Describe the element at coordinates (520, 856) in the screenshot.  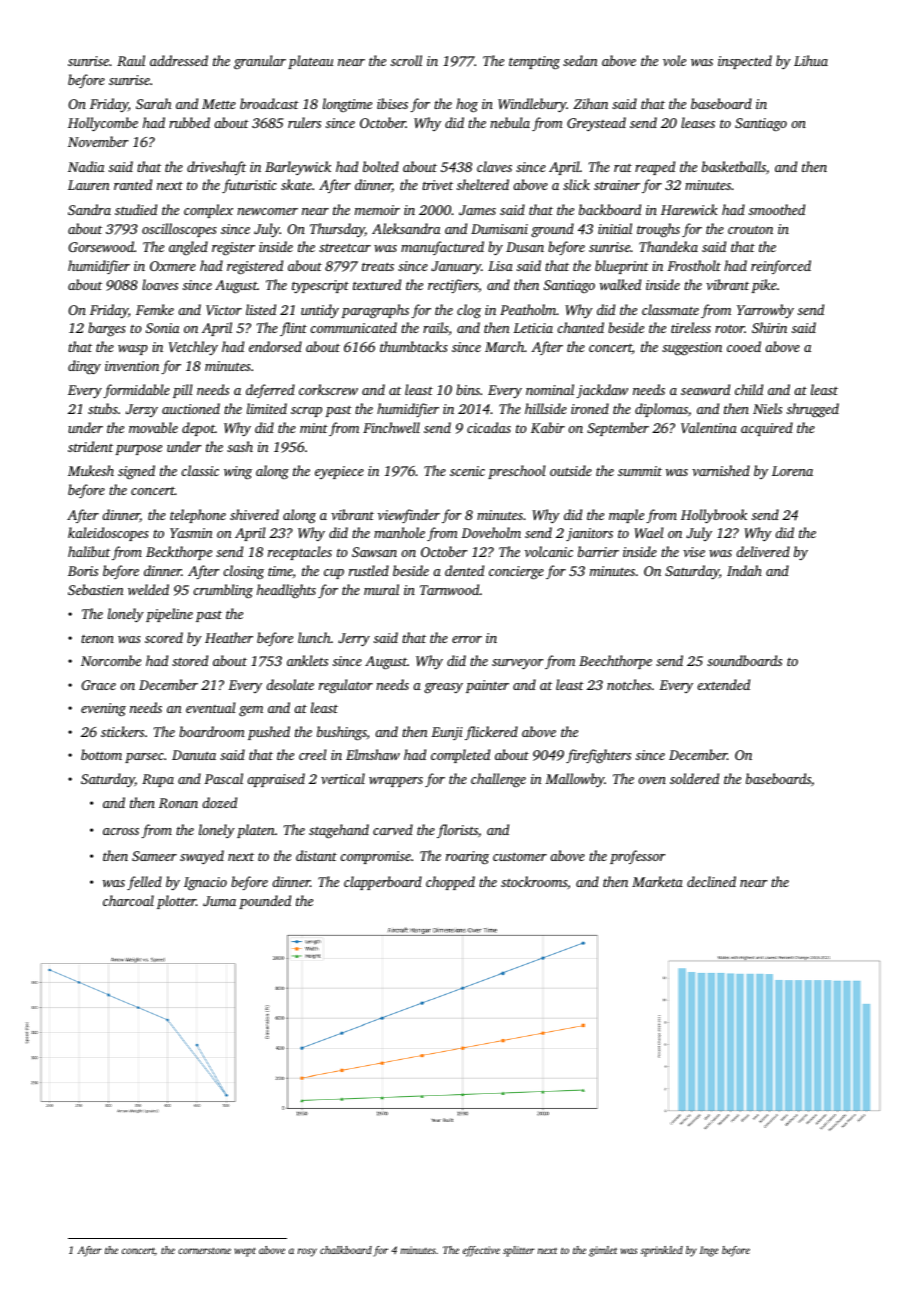
I see `customer` at that location.
